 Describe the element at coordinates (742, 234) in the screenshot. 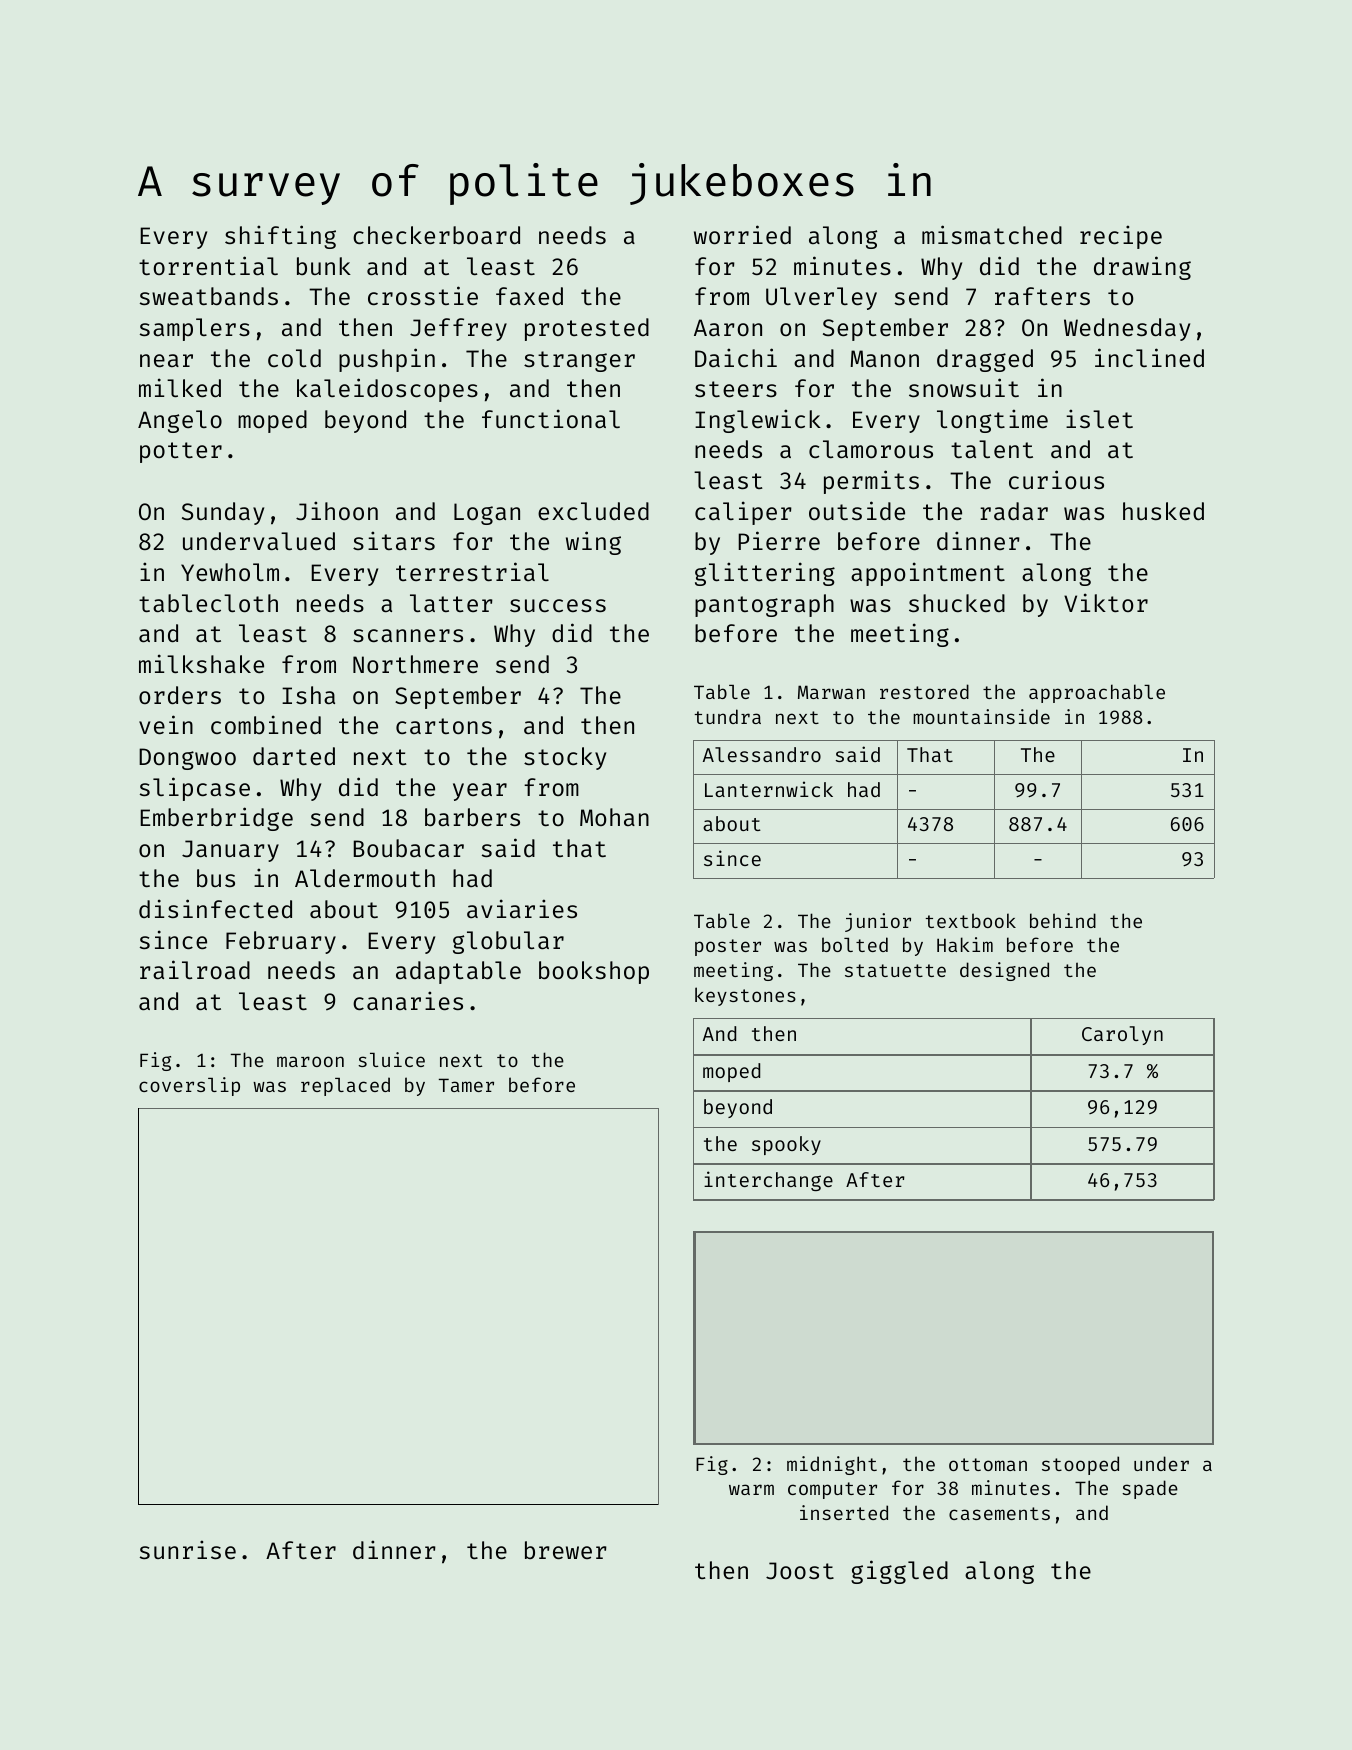

I see `worried` at that location.
